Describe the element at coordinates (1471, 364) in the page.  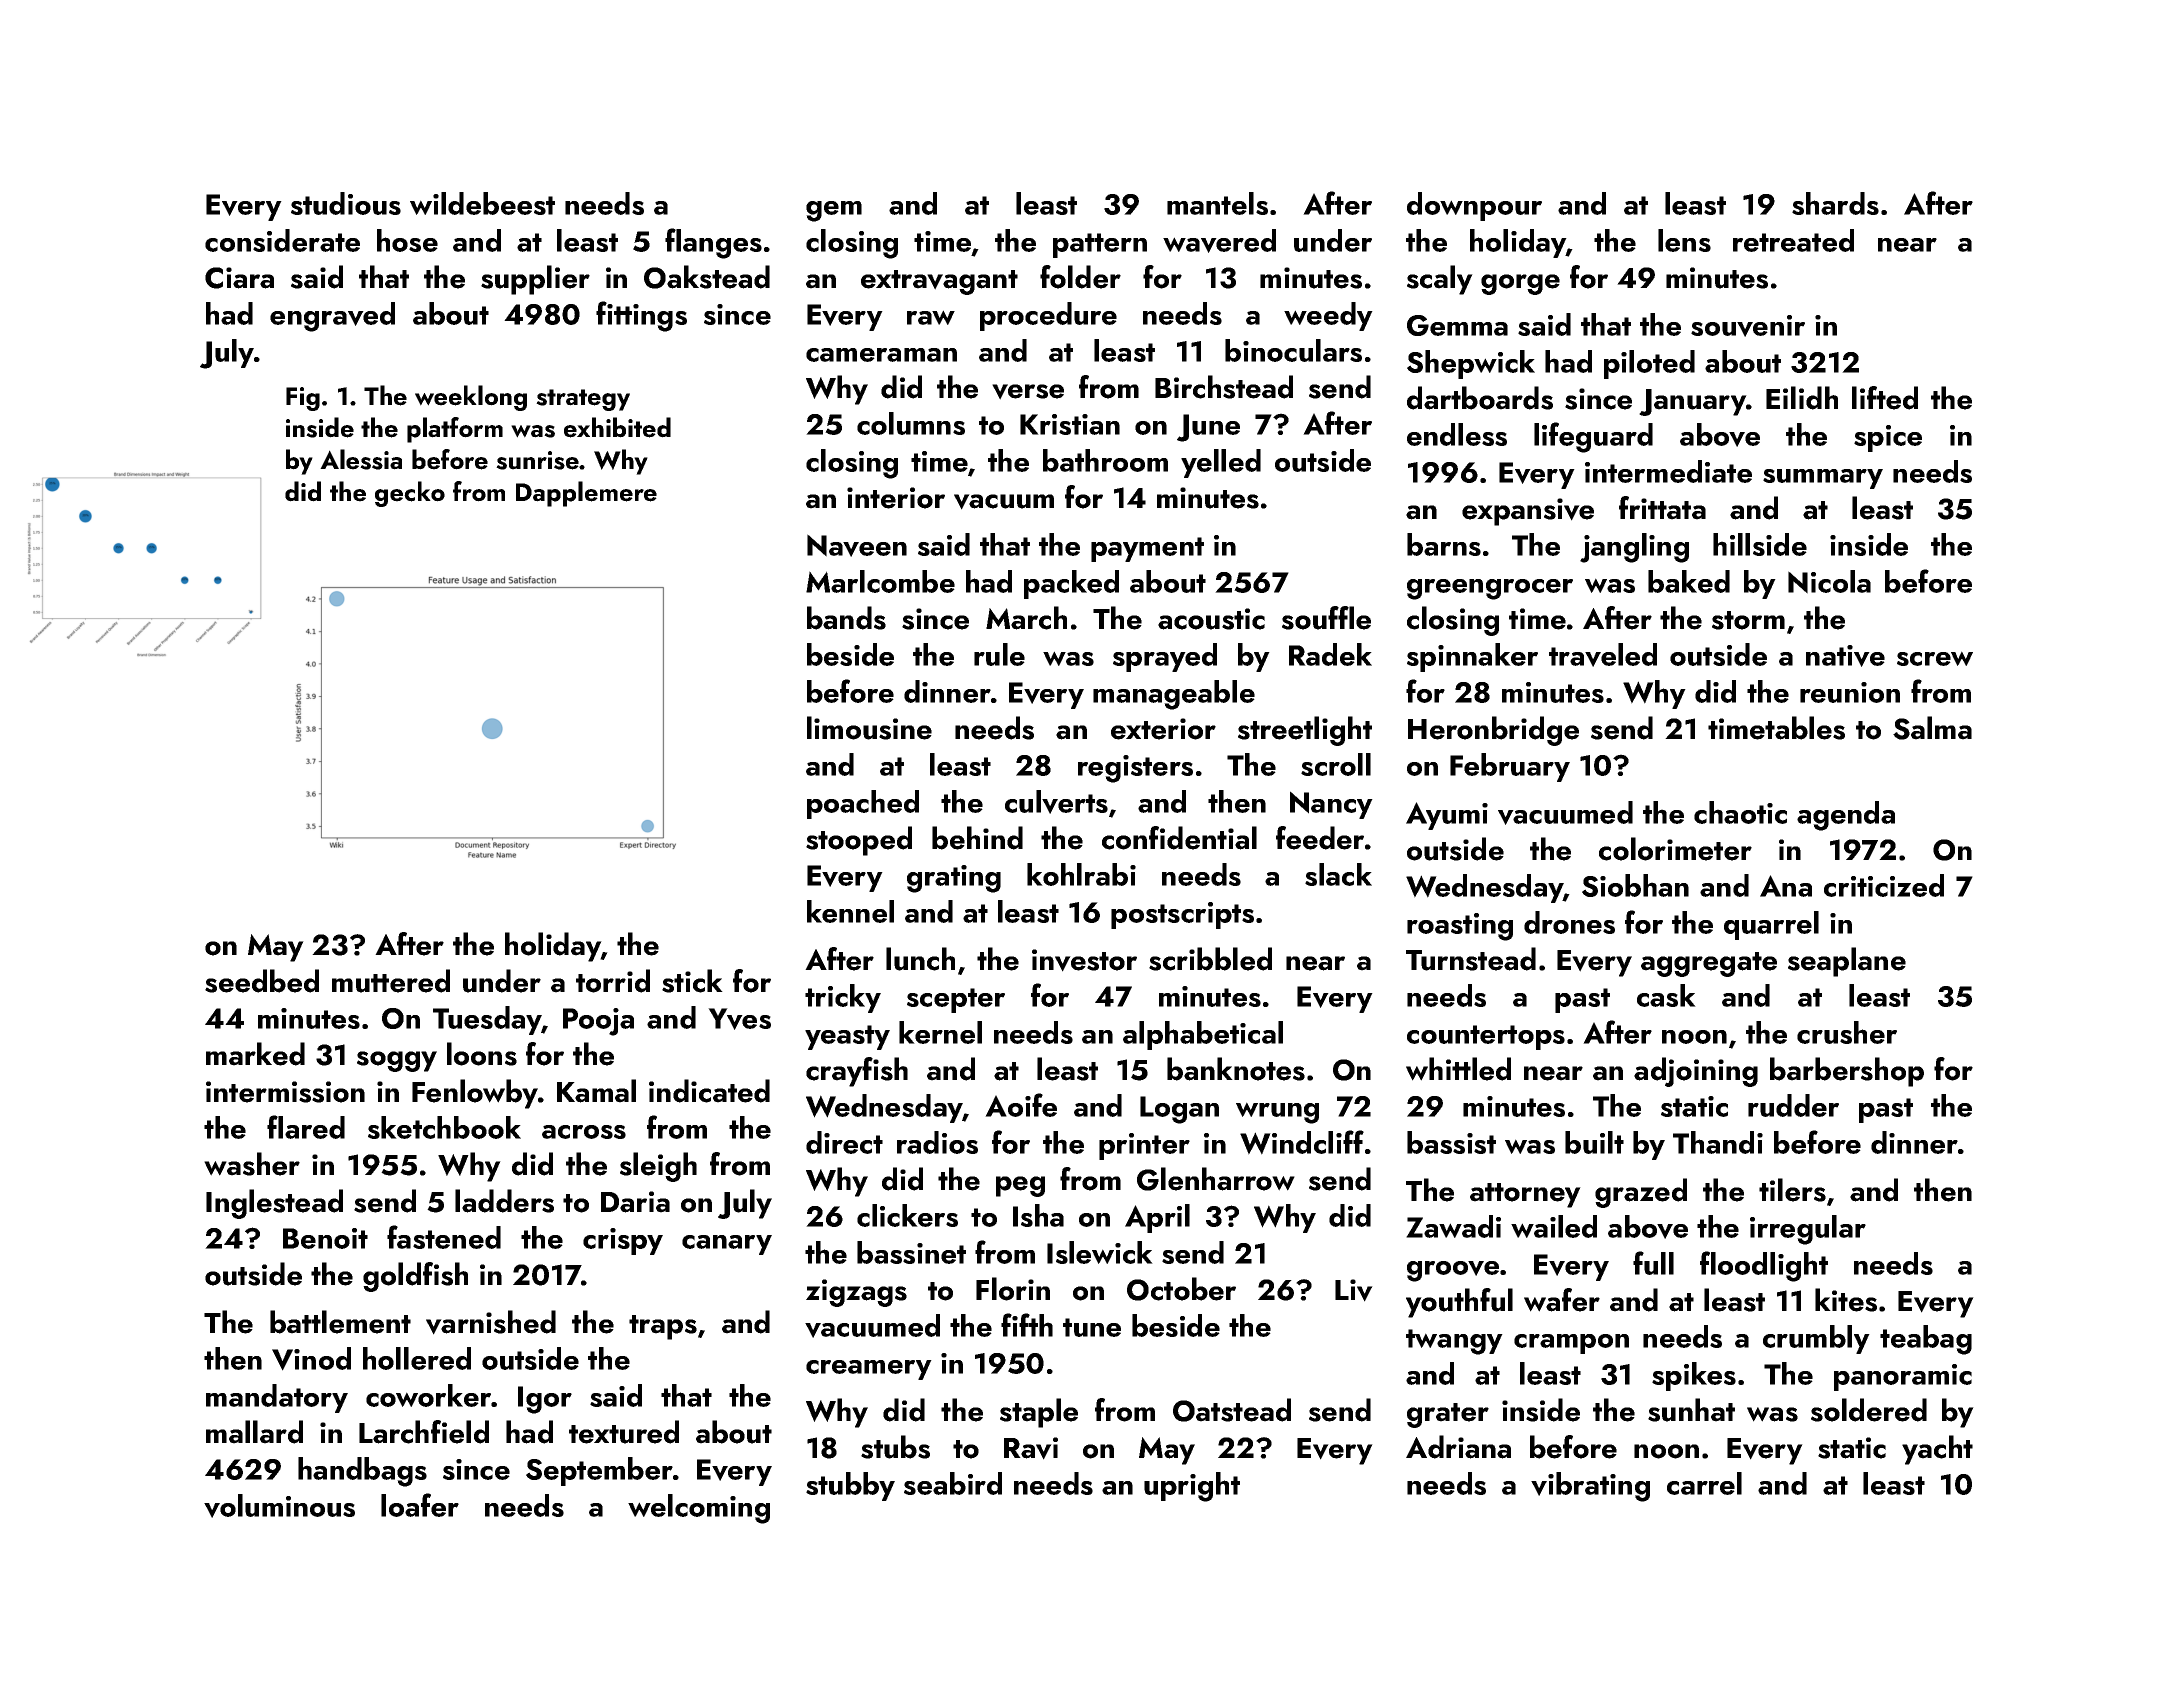
I see `Shepwick` at that location.
